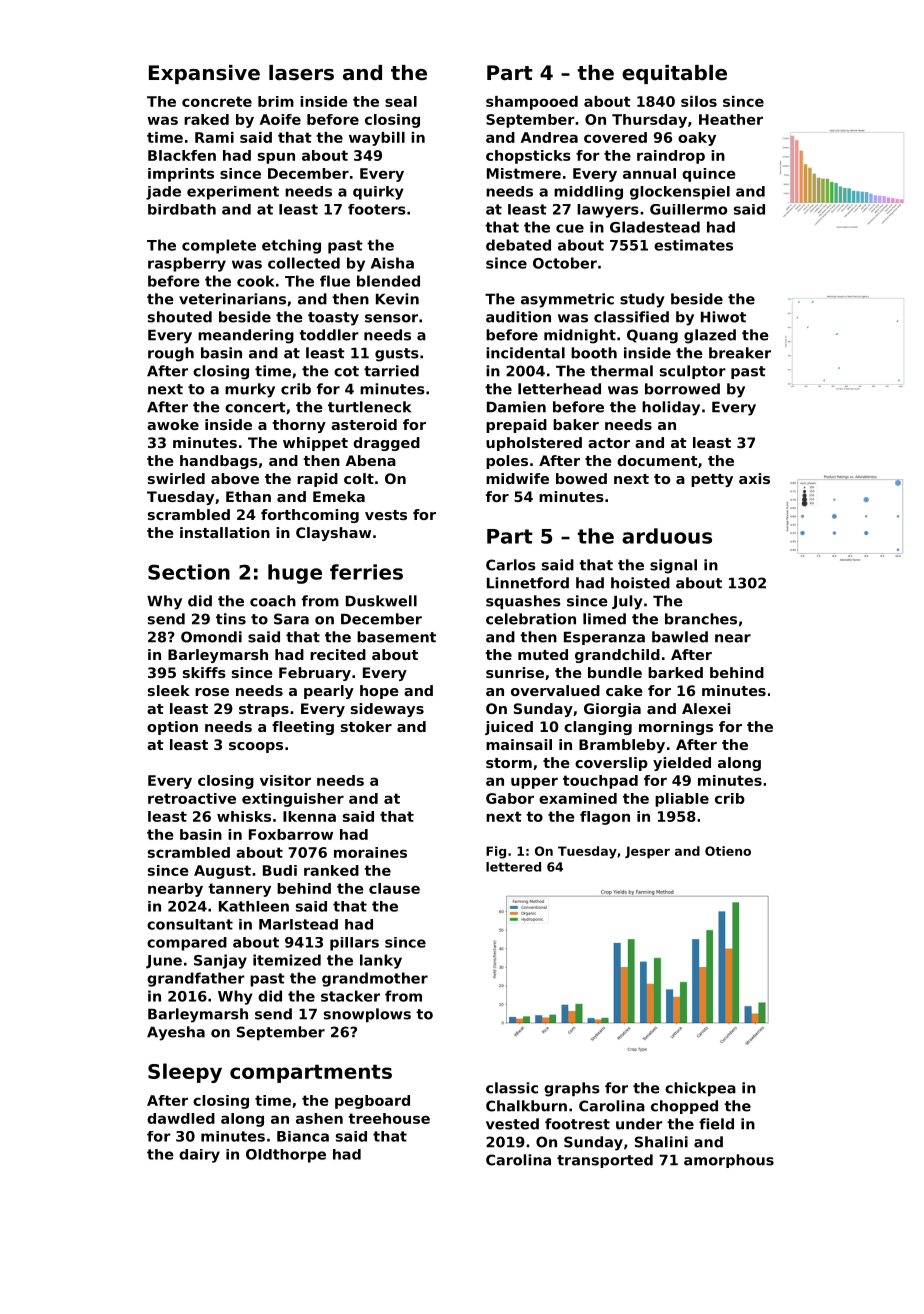  I want to click on equitable, so click(674, 74).
